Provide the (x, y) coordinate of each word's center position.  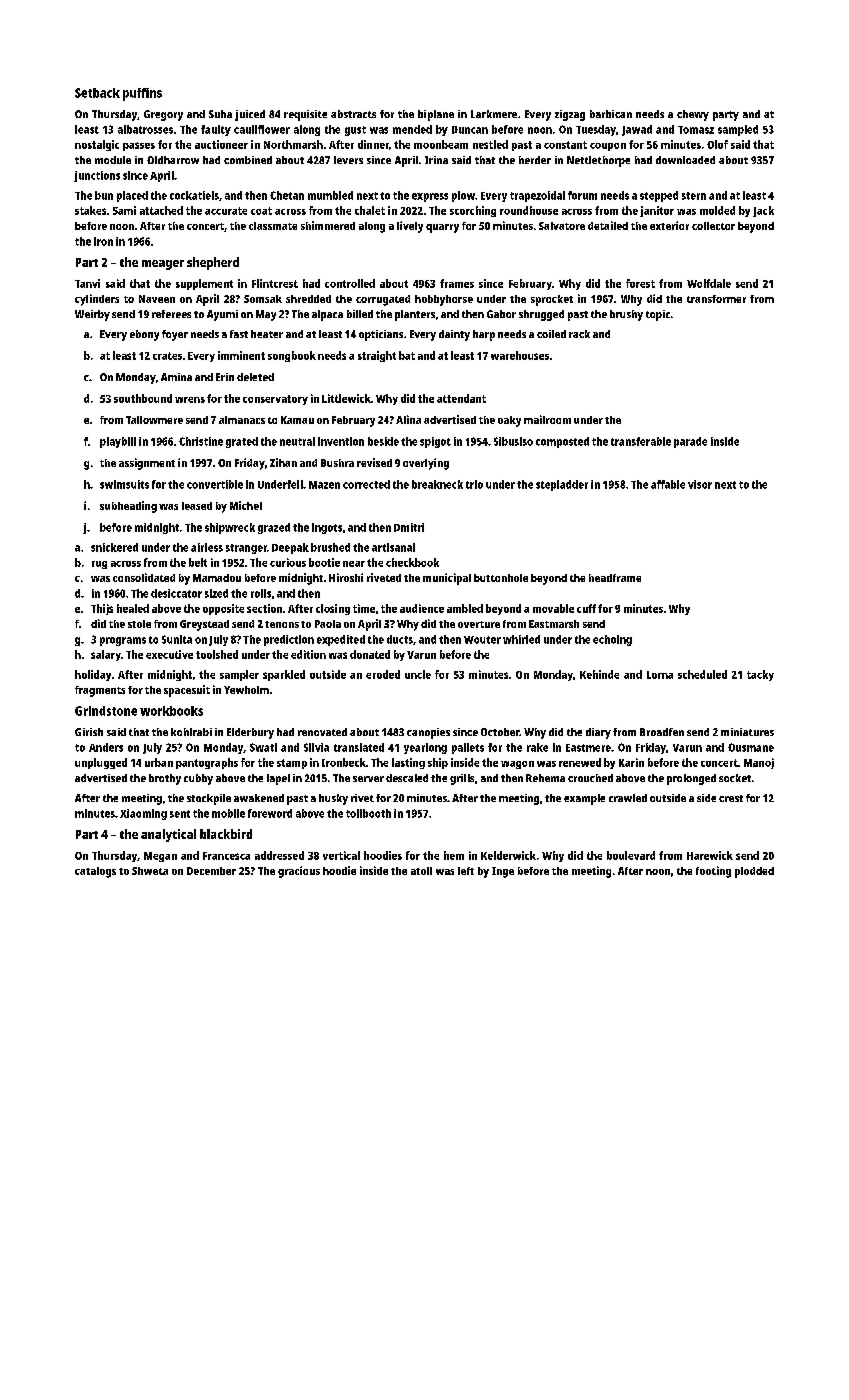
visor (700, 484)
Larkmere (494, 114)
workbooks (171, 711)
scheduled (702, 674)
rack (579, 334)
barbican (611, 114)
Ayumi (222, 315)
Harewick (710, 855)
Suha (220, 114)
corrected (366, 484)
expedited (341, 640)
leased (197, 506)
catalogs (95, 872)
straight (377, 356)
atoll (421, 871)
